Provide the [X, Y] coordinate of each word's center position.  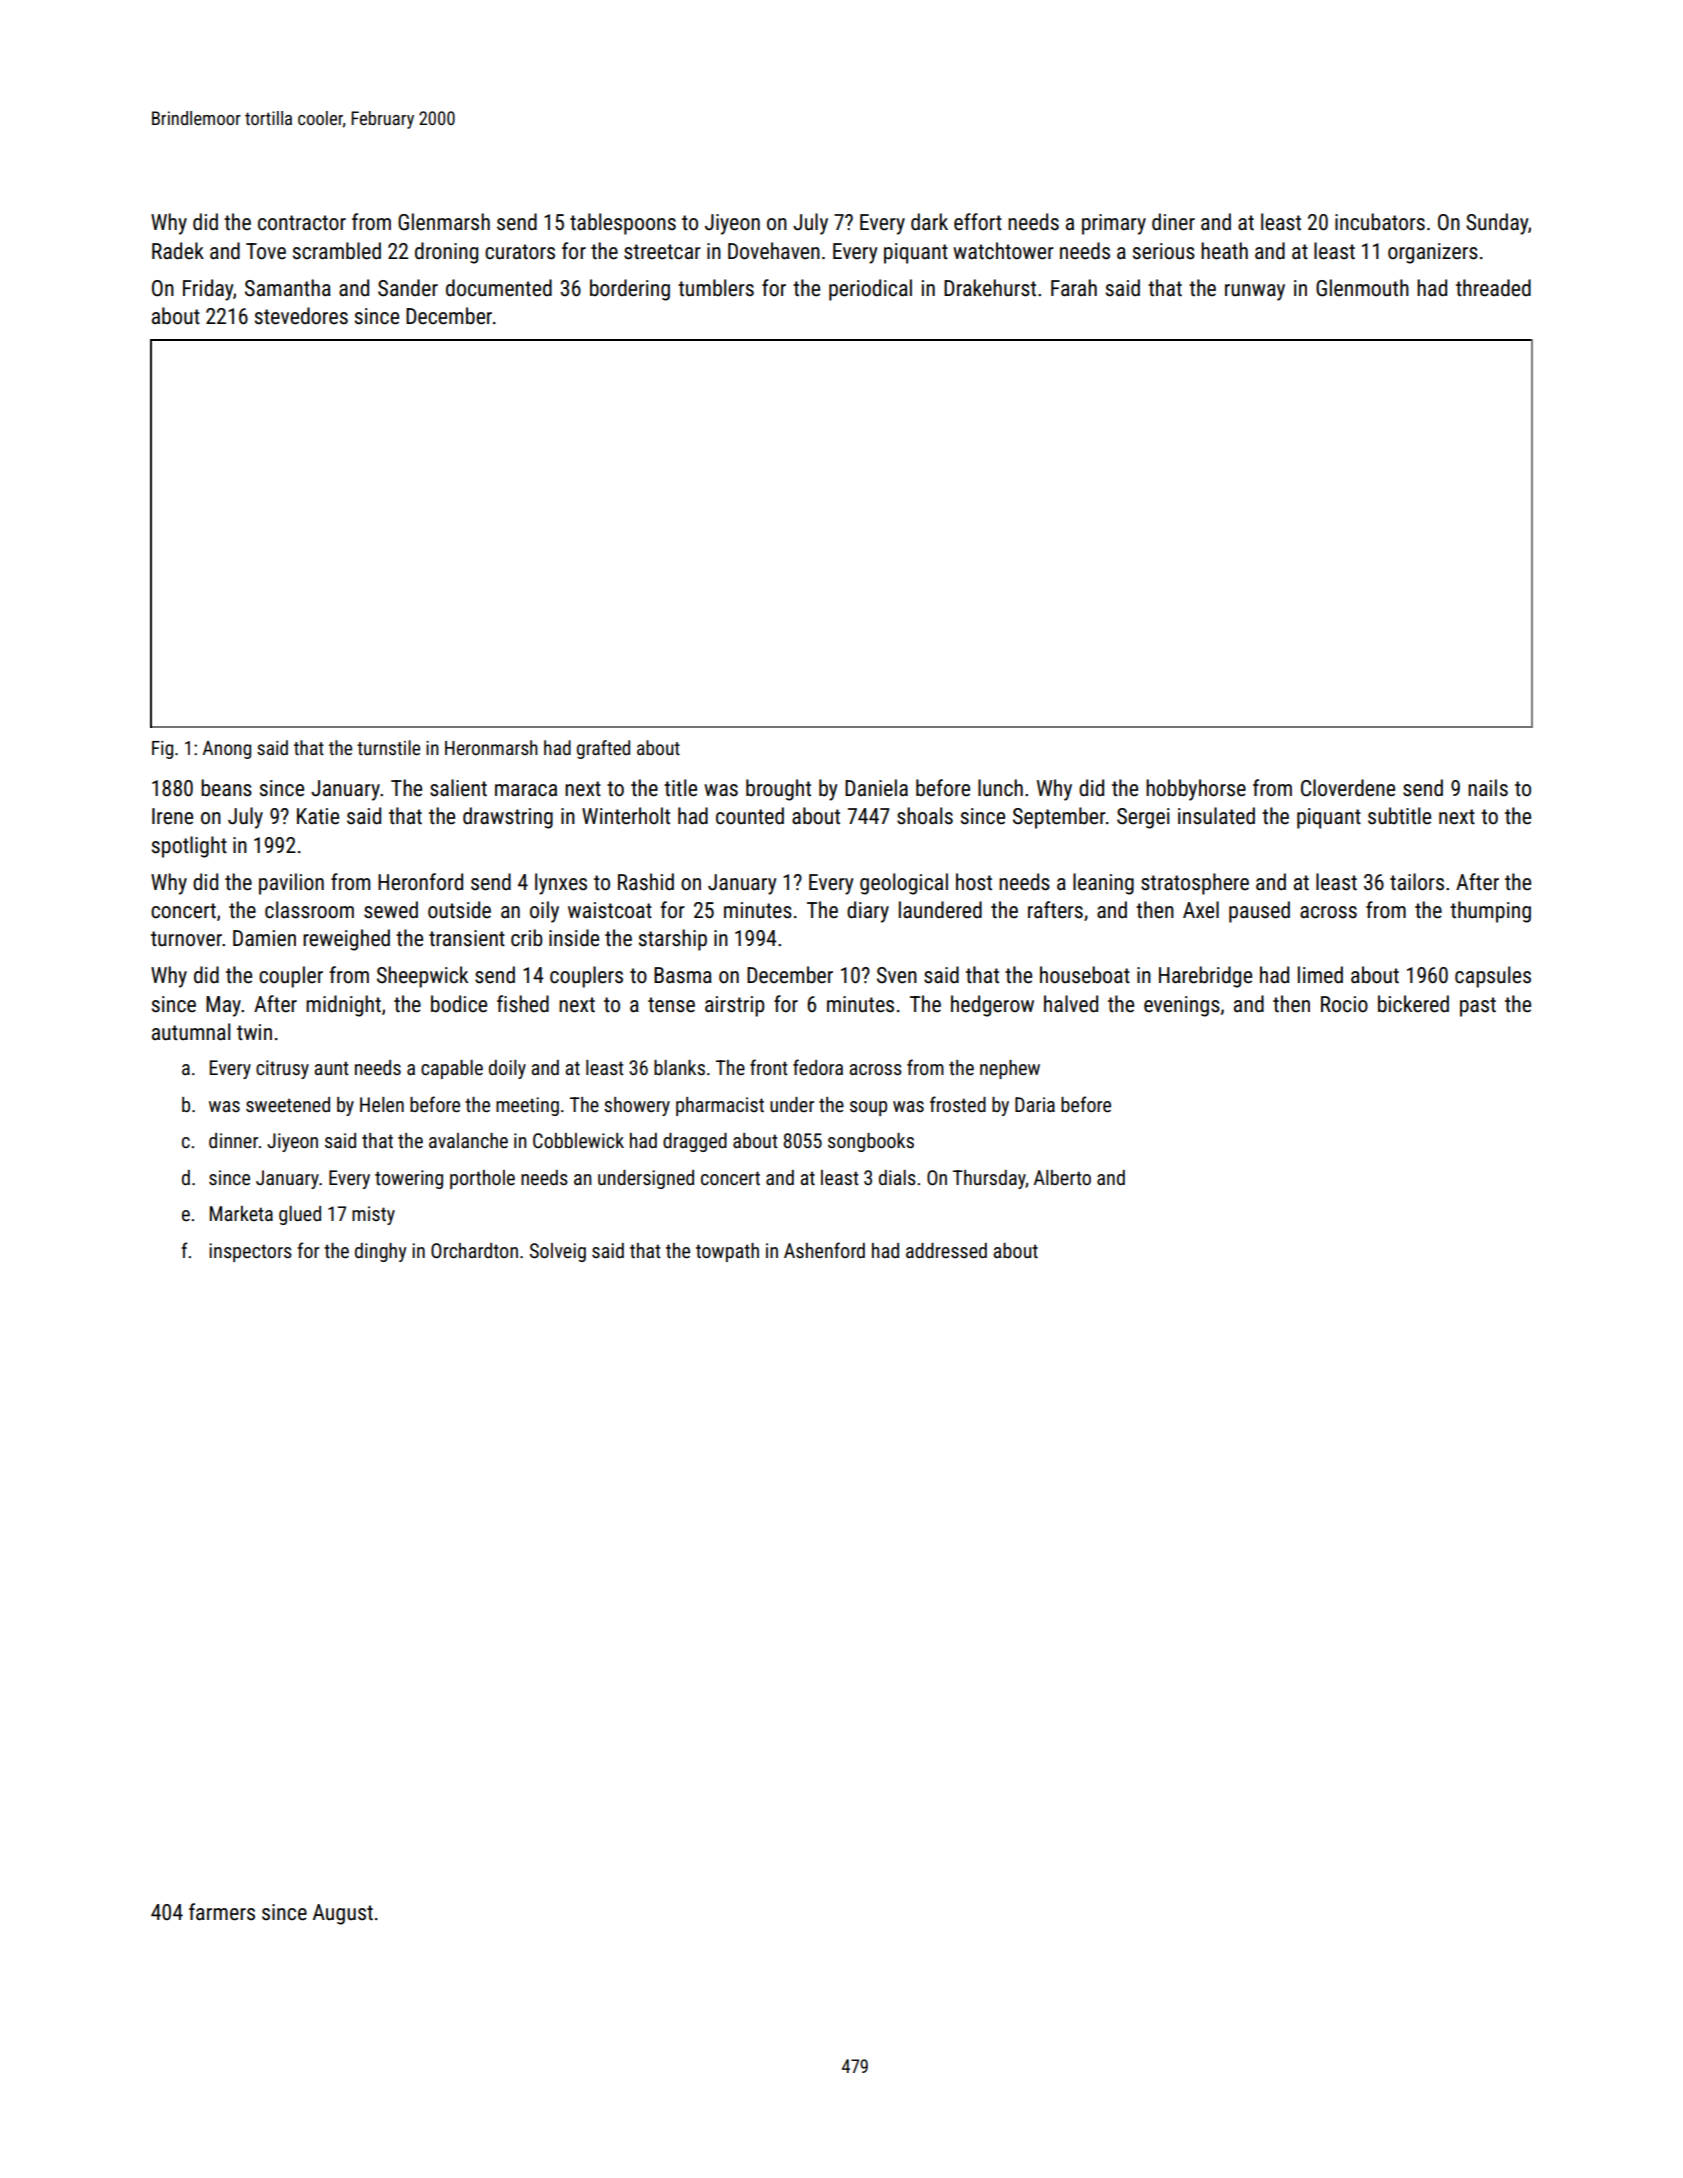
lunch [1000, 788]
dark [929, 222]
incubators [1380, 222]
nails [1488, 788]
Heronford [420, 882]
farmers [222, 1912]
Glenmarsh [444, 222]
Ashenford [824, 1250]
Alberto [1062, 1177]
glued [300, 1215]
